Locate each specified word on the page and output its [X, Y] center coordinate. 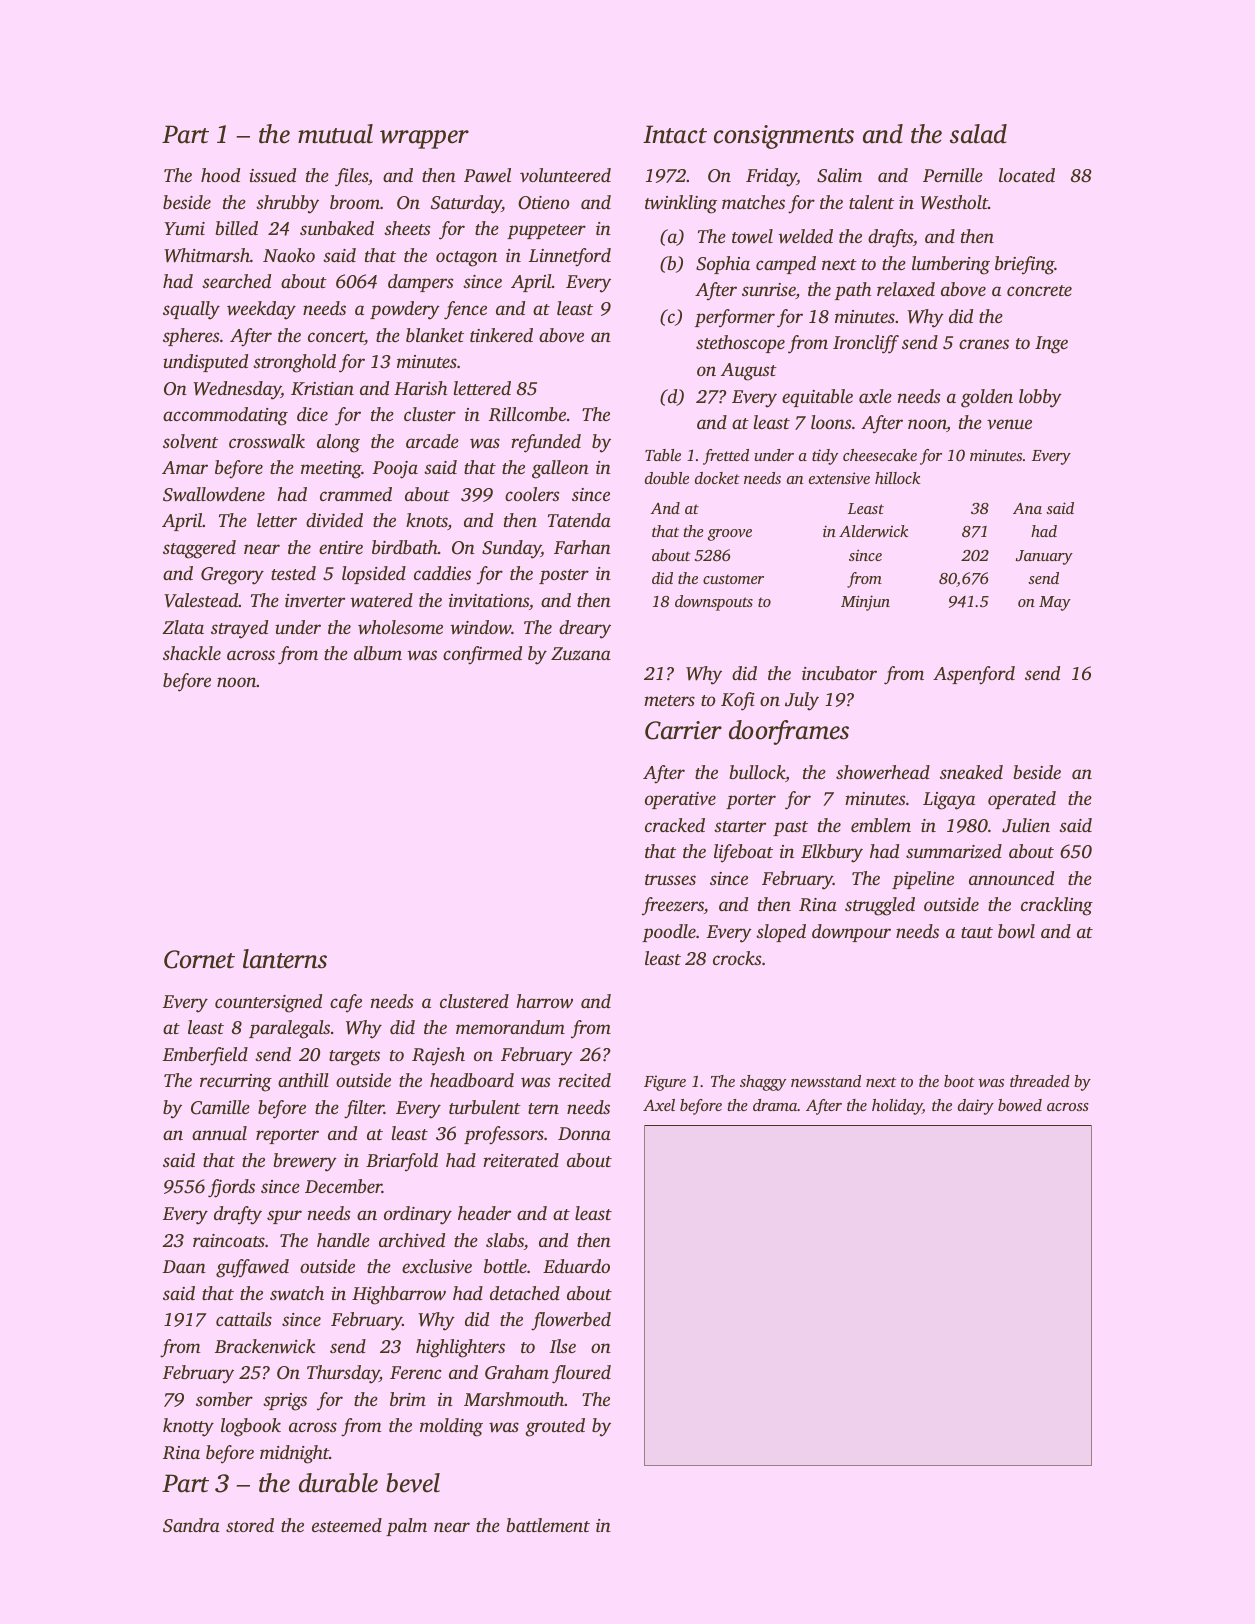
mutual [335, 134]
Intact [675, 134]
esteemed [347, 1525]
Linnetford [570, 257]
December [343, 1186]
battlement [548, 1525]
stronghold [294, 363]
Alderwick [873, 531]
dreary [585, 629]
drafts [890, 238]
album [378, 653]
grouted [555, 1427]
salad [978, 134]
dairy [976, 1107]
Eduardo [576, 1266]
